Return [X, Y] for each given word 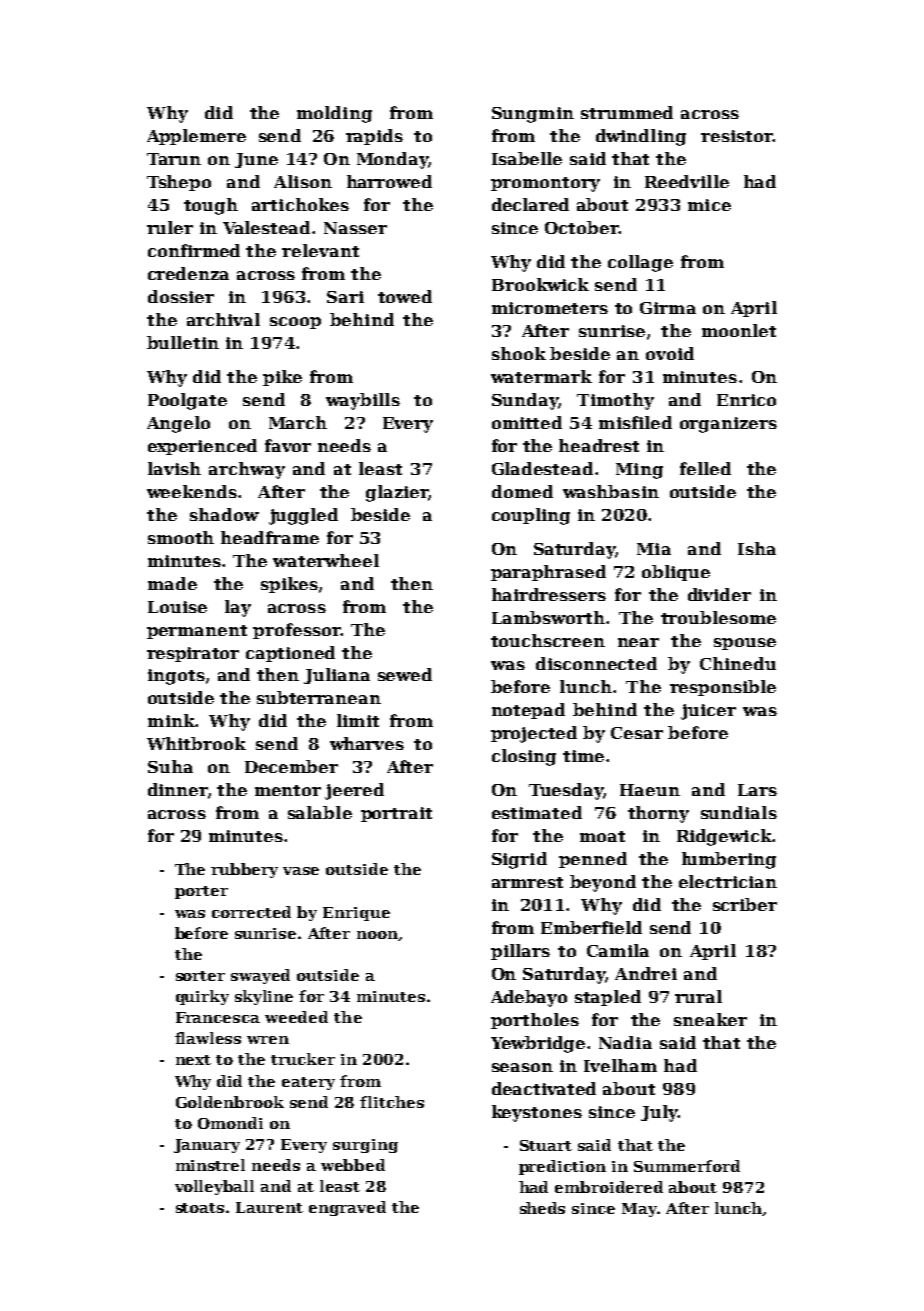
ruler [170, 227]
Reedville [687, 181]
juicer [708, 712]
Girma [668, 308]
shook [519, 353]
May [639, 1210]
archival [223, 319]
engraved [347, 1208]
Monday [392, 160]
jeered [354, 791]
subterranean [319, 697]
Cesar [637, 733]
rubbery [244, 870]
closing [524, 757]
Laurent [269, 1207]
